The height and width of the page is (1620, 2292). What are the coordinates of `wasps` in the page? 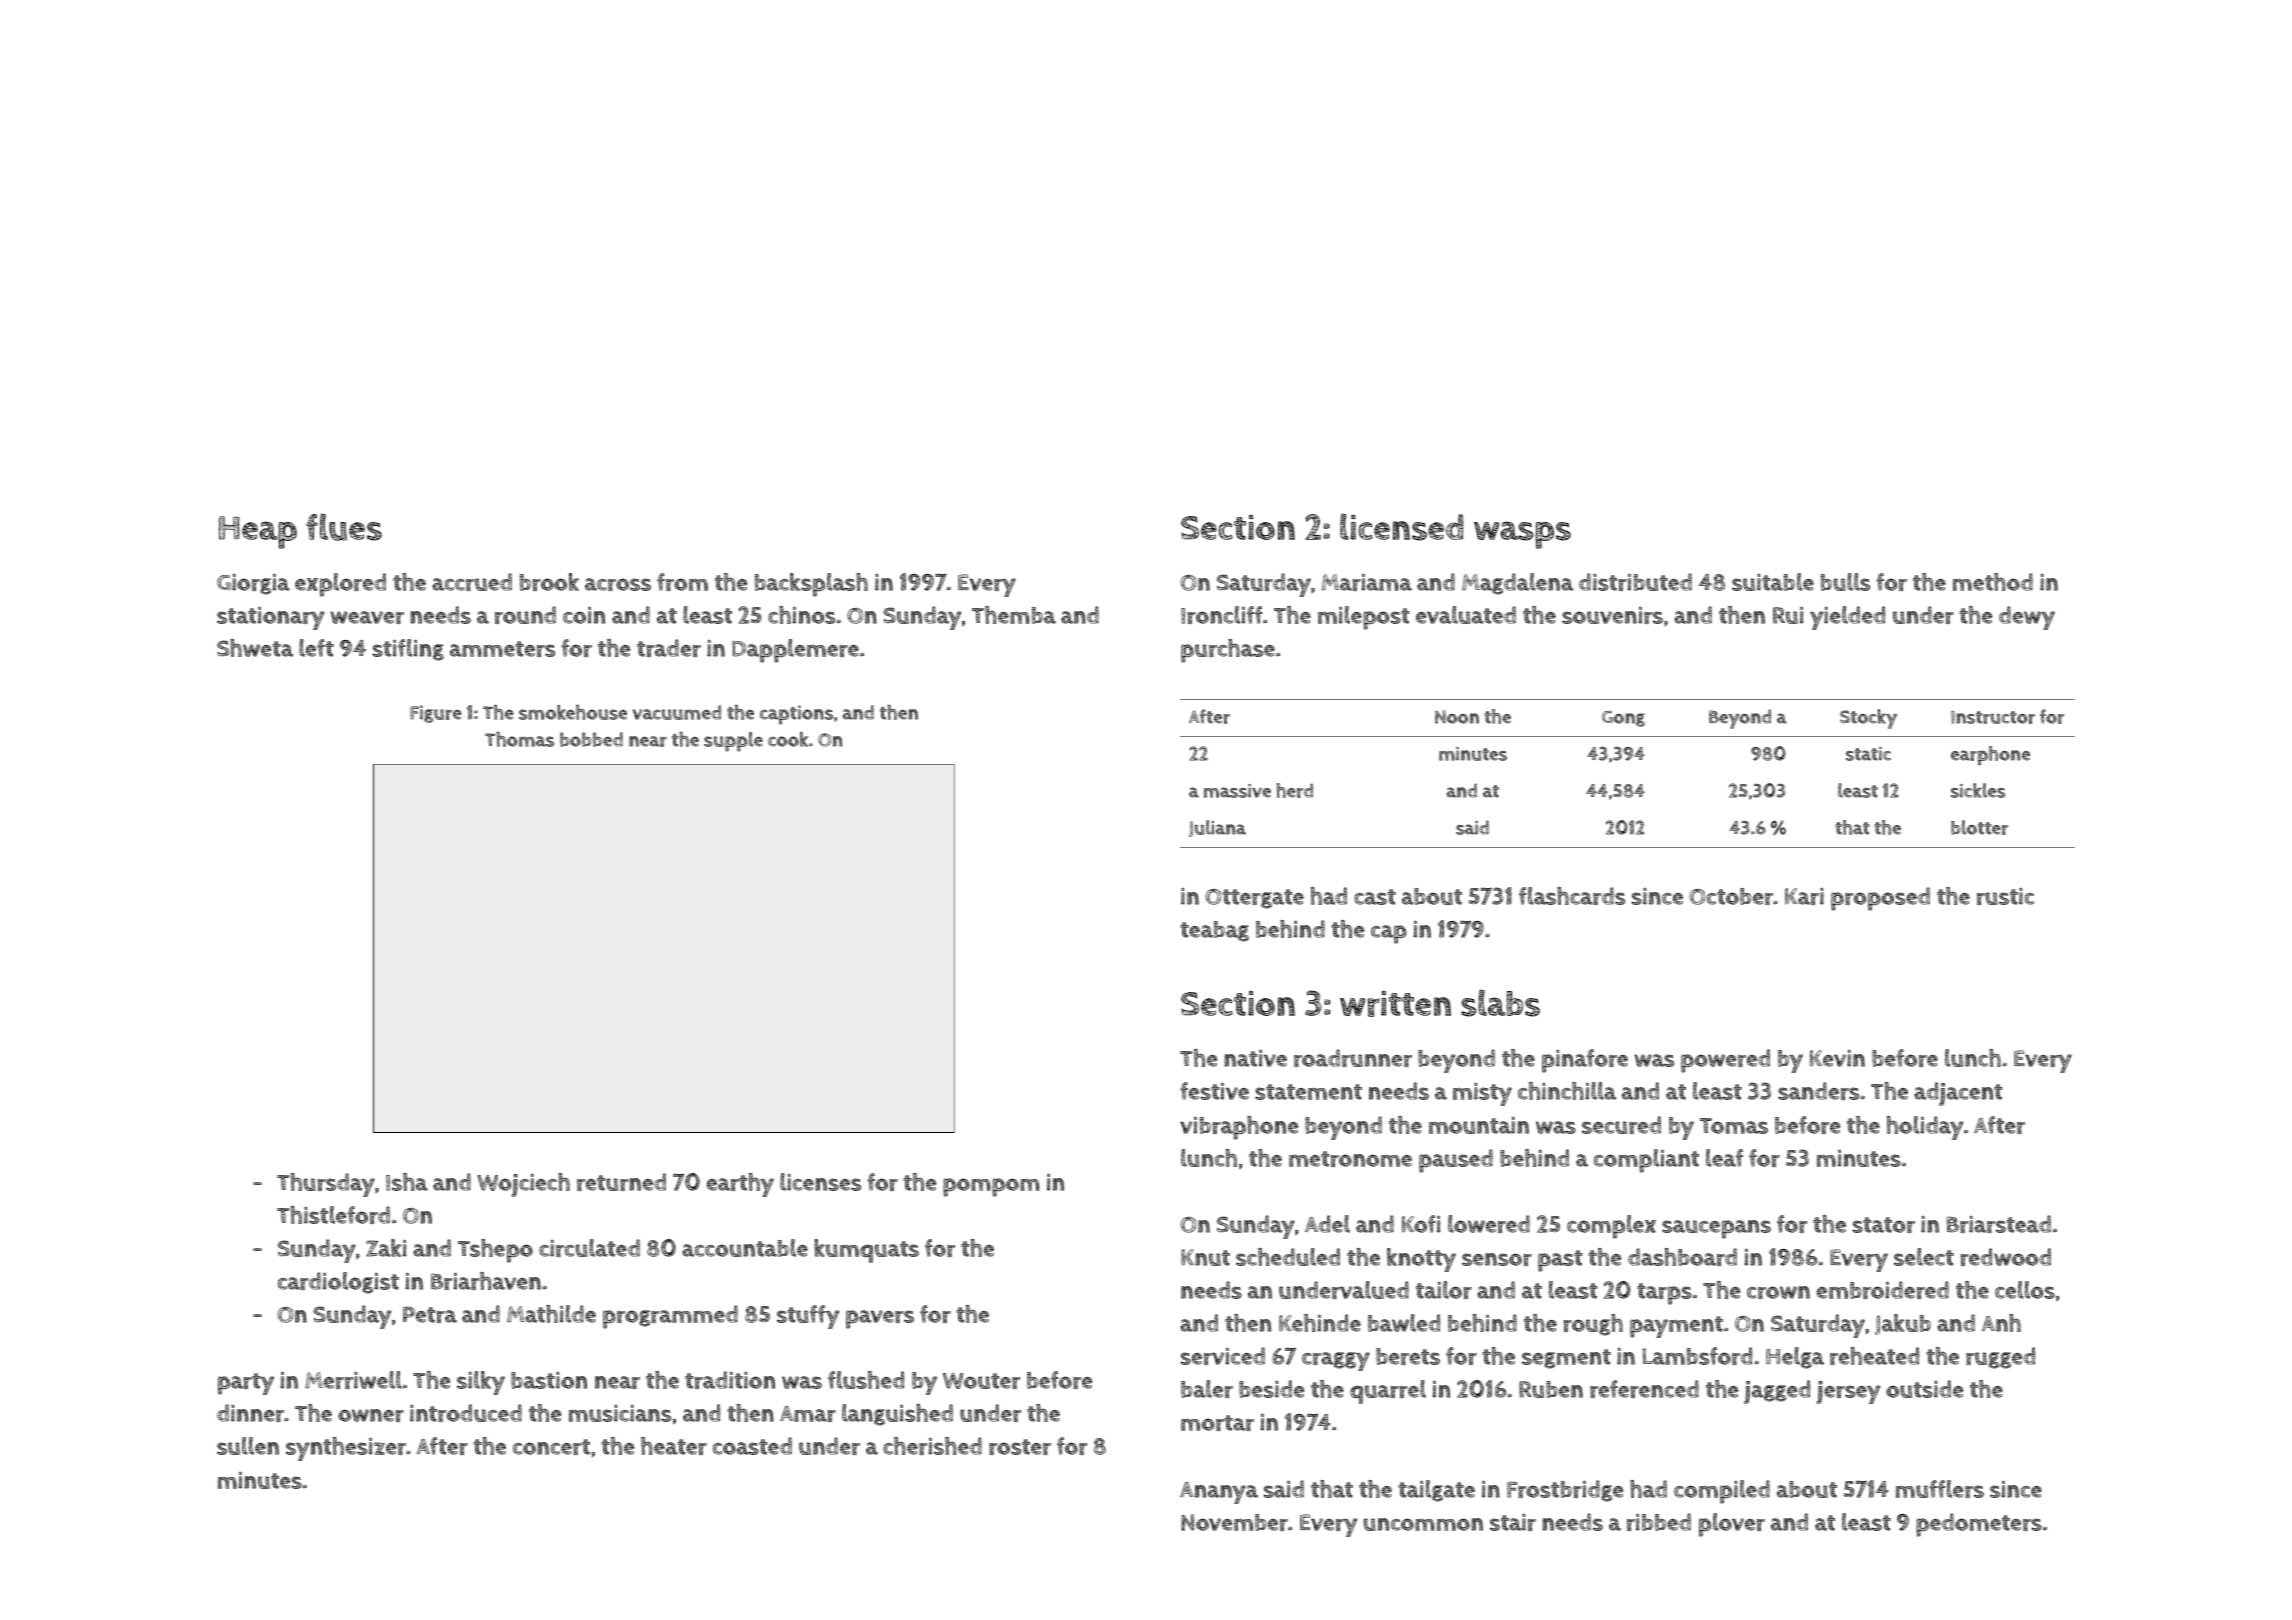 It's located at (1522, 535).
